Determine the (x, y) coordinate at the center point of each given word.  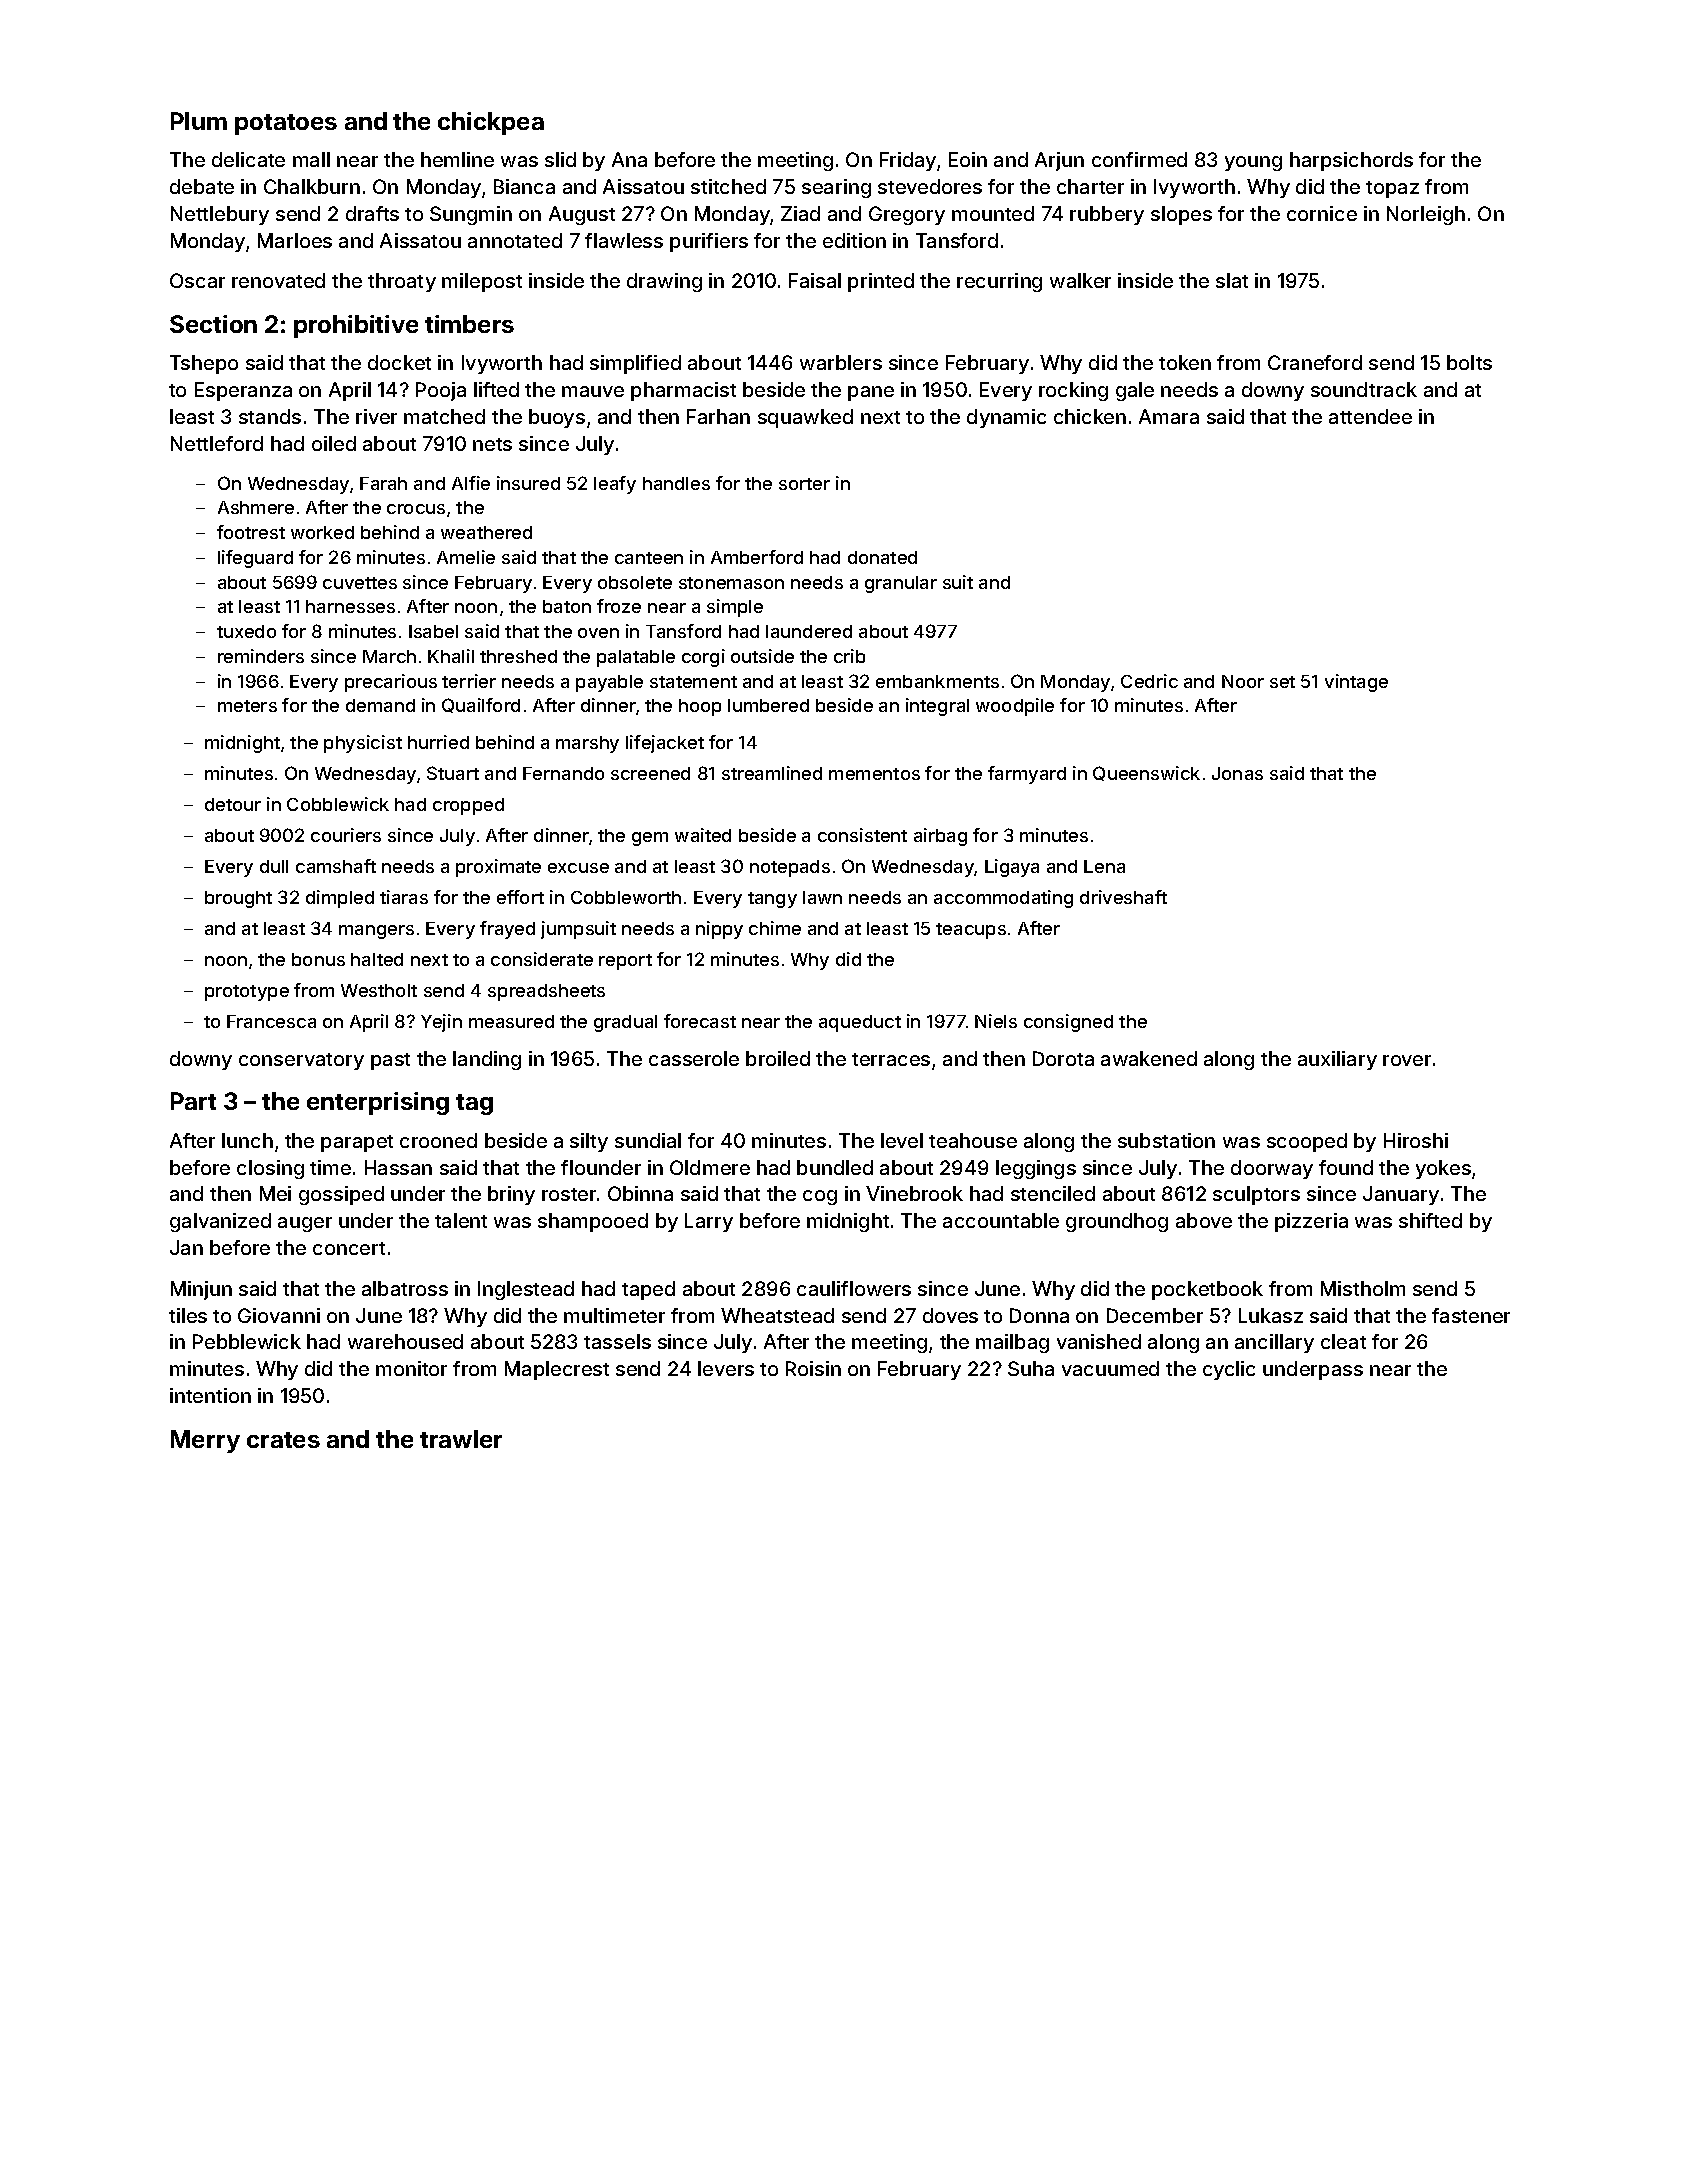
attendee (1370, 416)
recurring (999, 282)
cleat (1343, 1341)
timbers (469, 324)
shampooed (593, 1222)
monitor (411, 1368)
